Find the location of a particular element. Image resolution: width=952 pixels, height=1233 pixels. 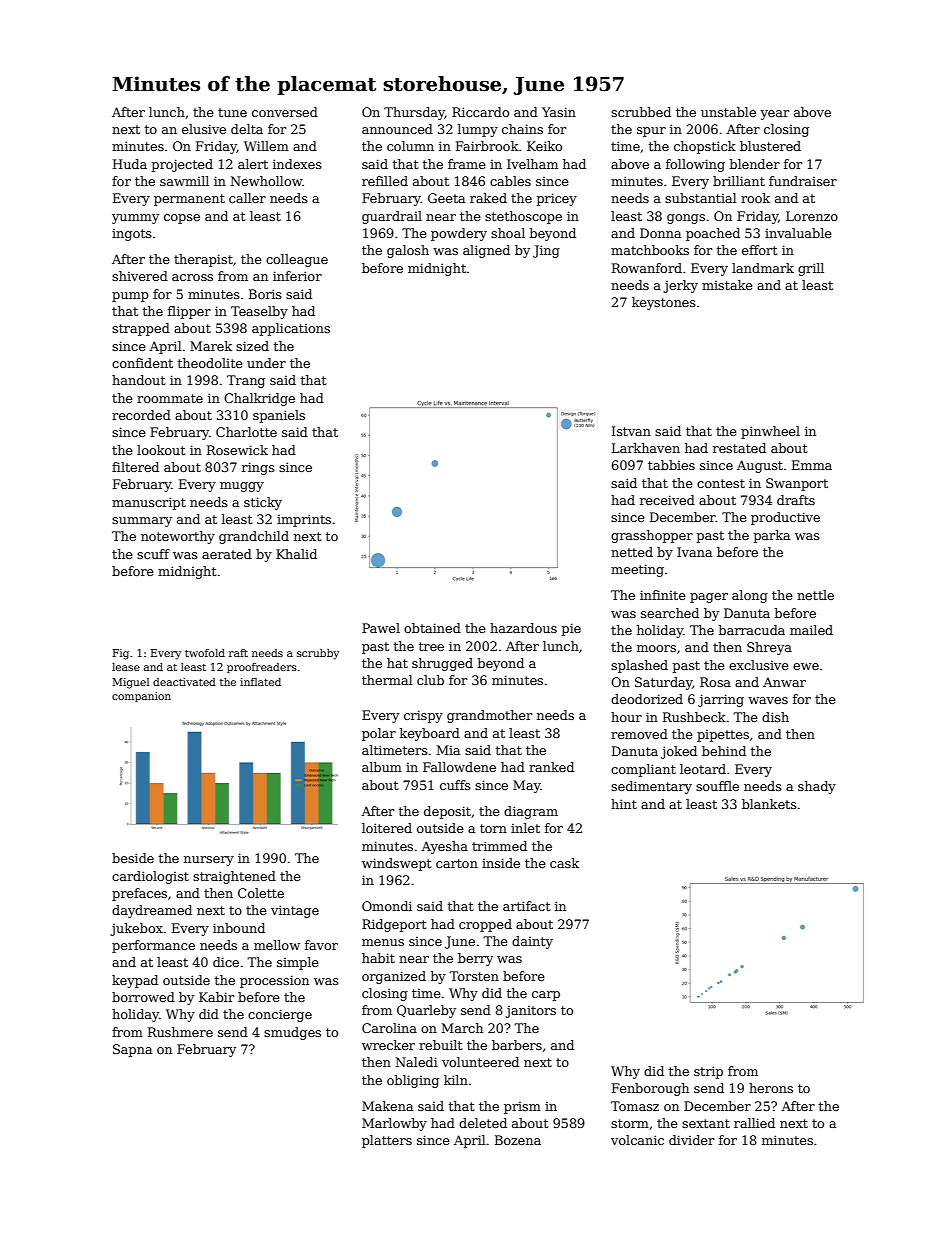

Sapna is located at coordinates (132, 1050).
